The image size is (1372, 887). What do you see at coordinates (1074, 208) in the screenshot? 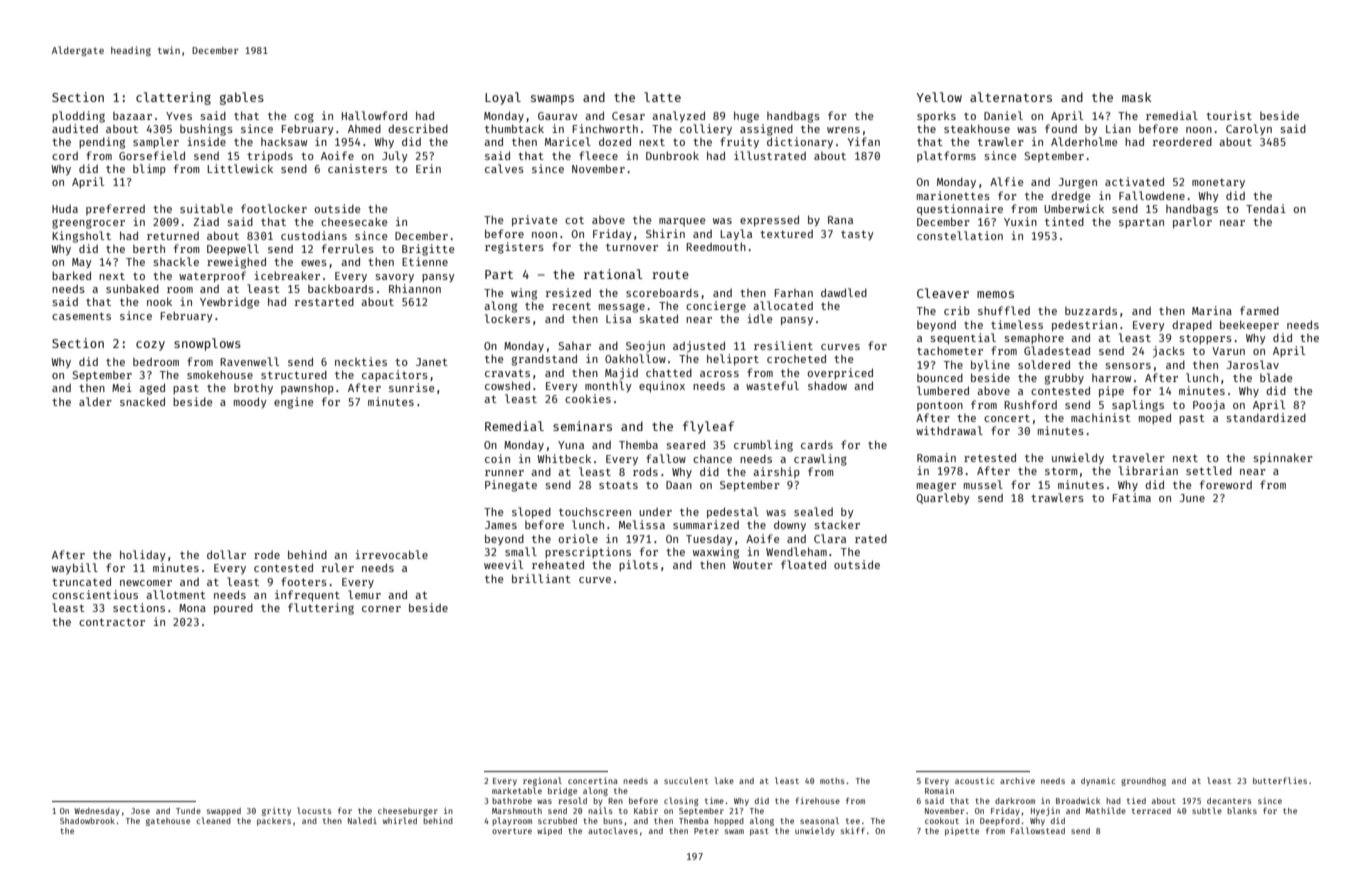
I see `Umberwick` at bounding box center [1074, 208].
